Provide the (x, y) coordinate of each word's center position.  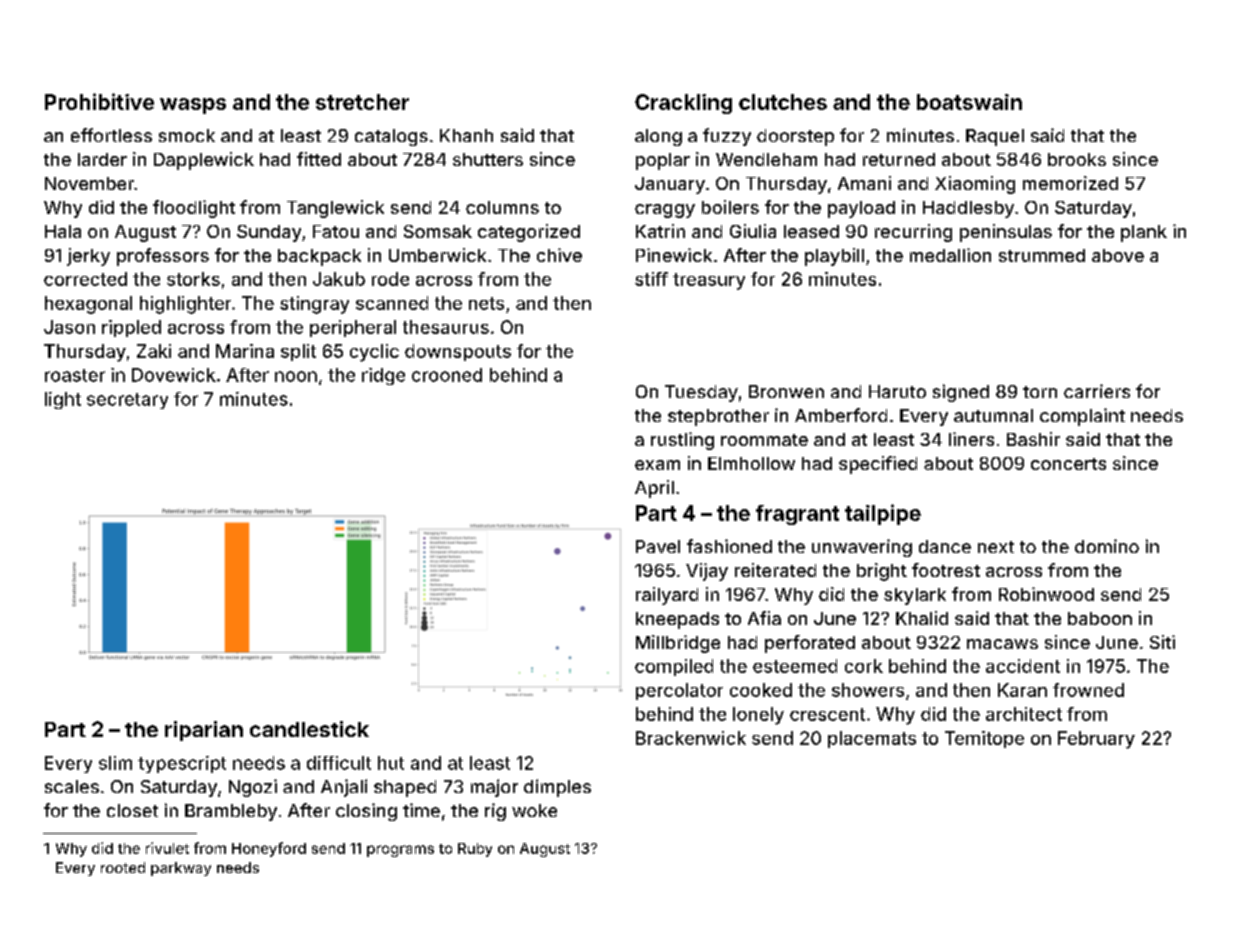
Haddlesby (968, 209)
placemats (872, 739)
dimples (557, 788)
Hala (63, 231)
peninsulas (1006, 233)
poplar (663, 161)
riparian (204, 731)
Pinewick (674, 255)
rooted (123, 867)
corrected (85, 279)
